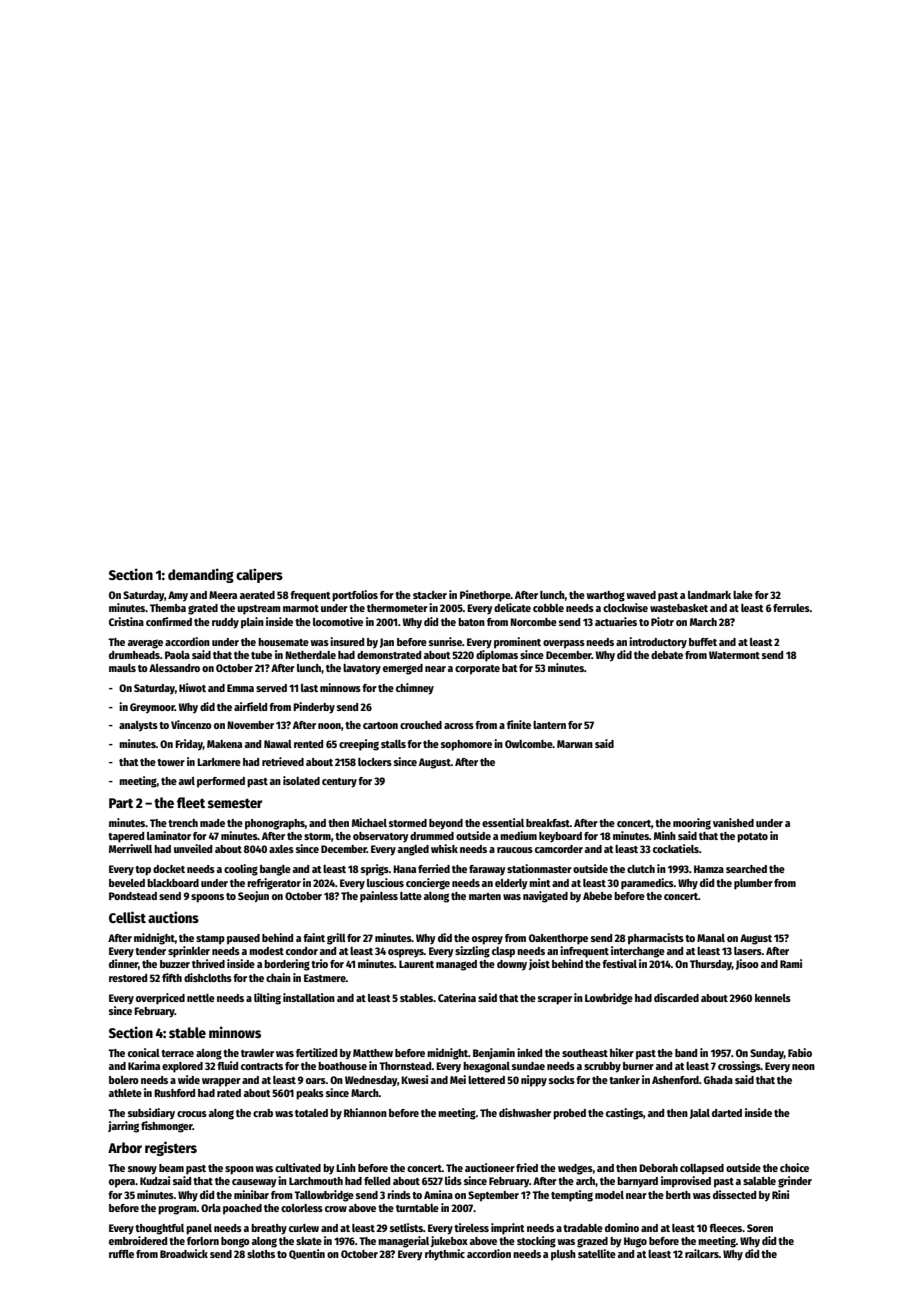 The width and height of the screenshot is (924, 1308). I want to click on Greymoor, so click(152, 708).
